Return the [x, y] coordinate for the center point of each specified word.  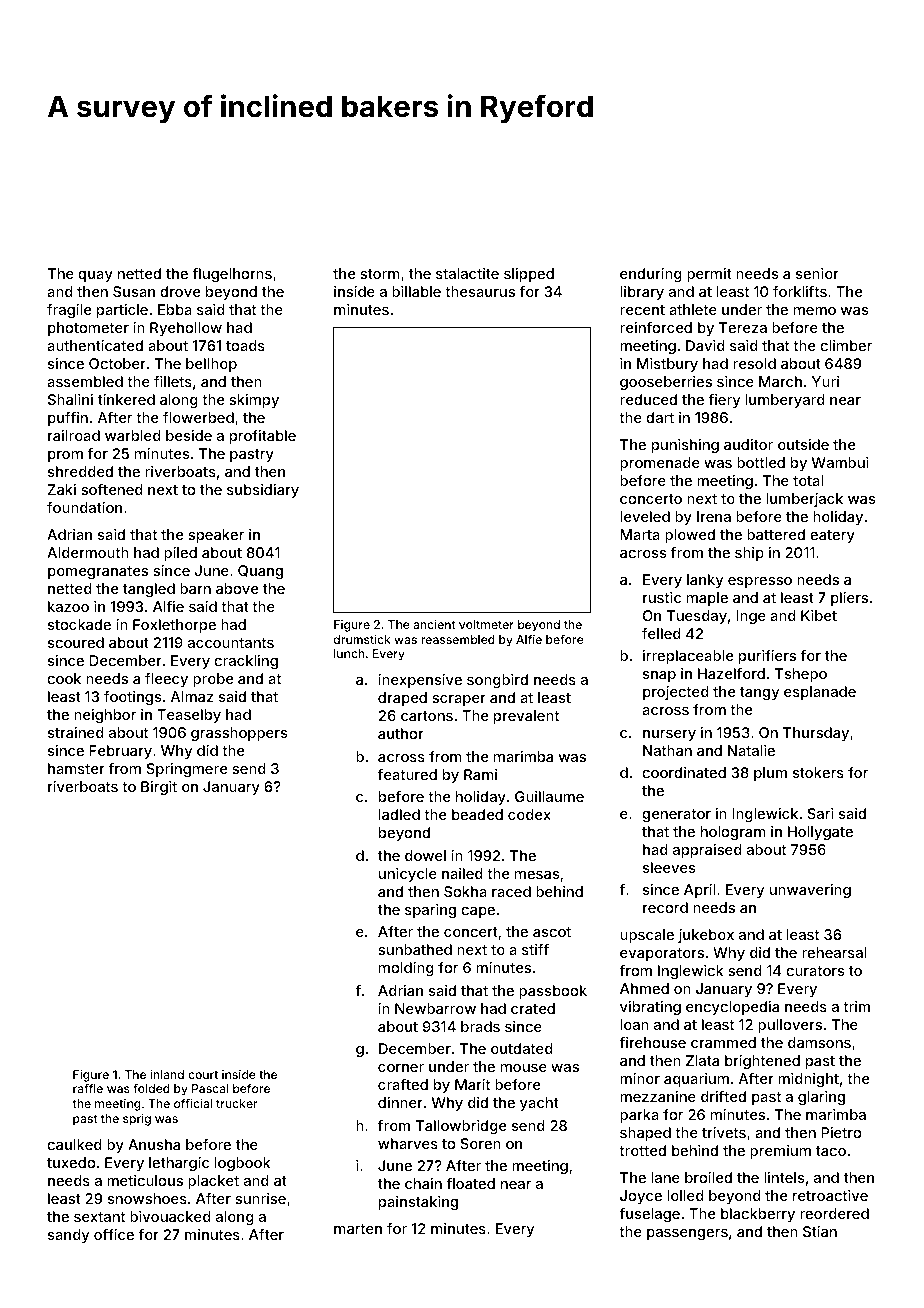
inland [167, 1074]
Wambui [840, 462]
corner [401, 1068]
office [114, 1234]
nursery [669, 735]
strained [76, 732]
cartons [427, 716]
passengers [687, 1234]
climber [846, 345]
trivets [724, 1132]
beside [189, 435]
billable [416, 291]
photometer [88, 329]
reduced [648, 399]
